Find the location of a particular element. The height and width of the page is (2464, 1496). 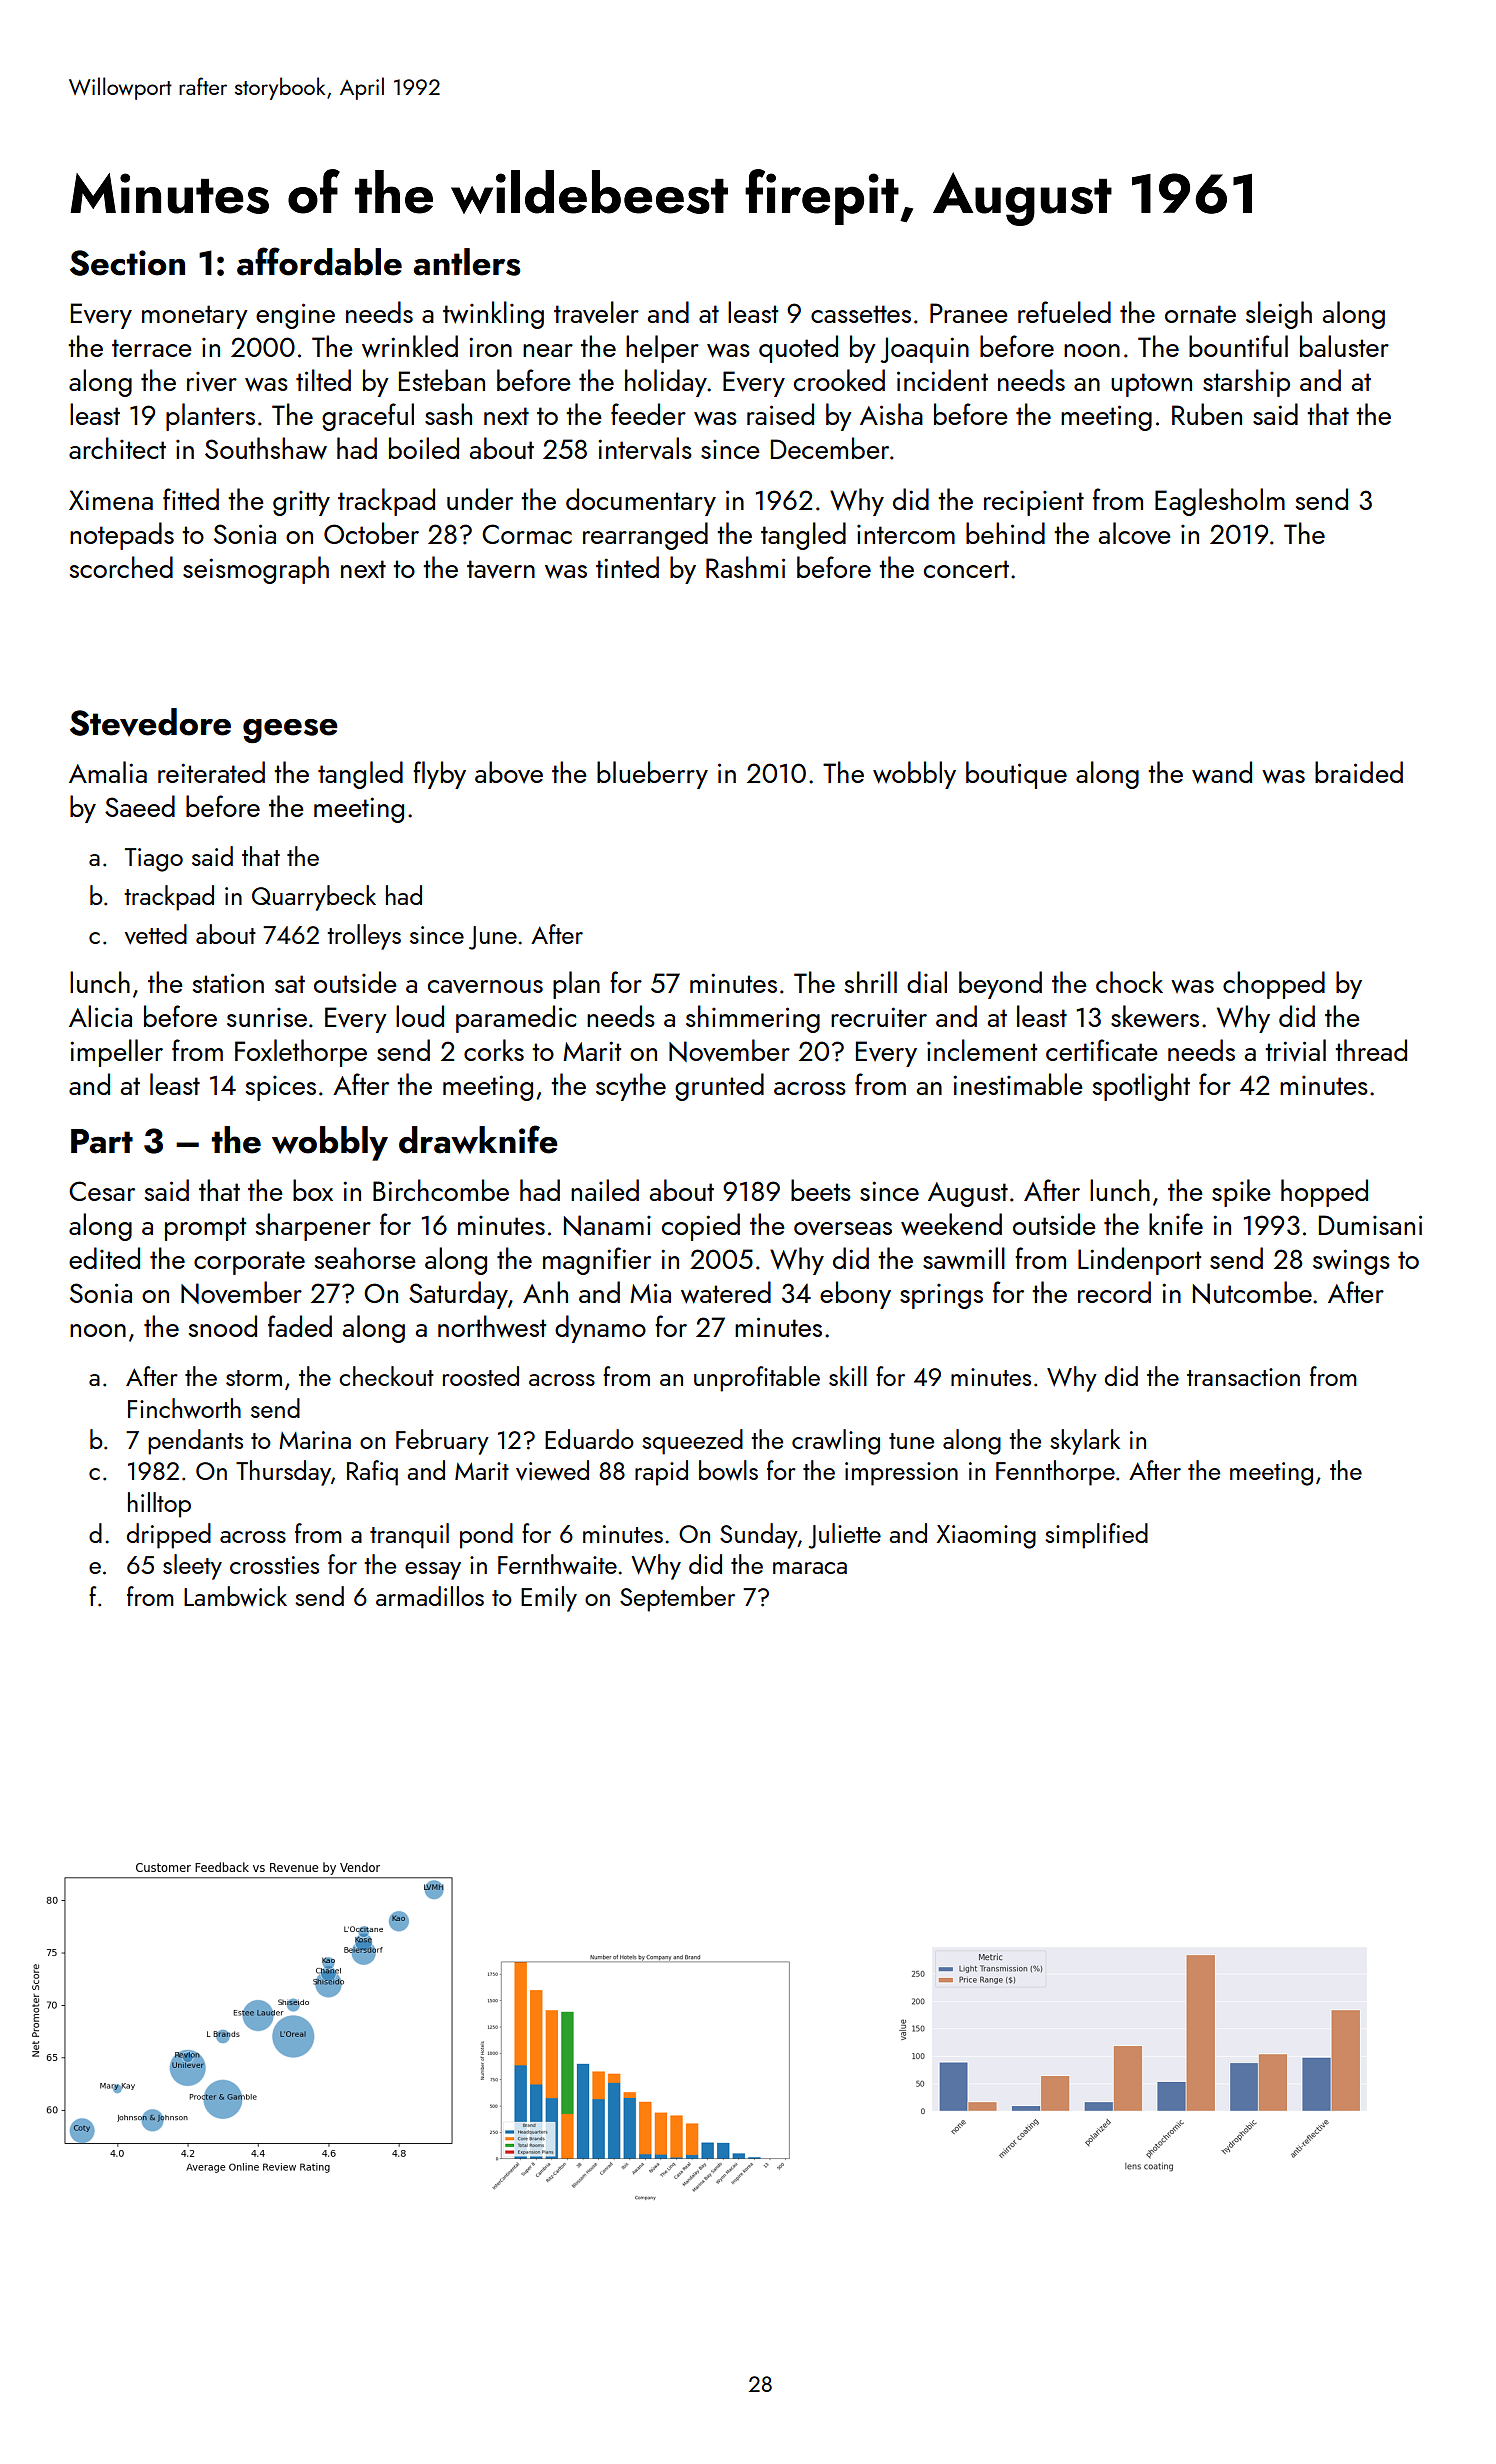

Eaglesholm is located at coordinates (1220, 502).
